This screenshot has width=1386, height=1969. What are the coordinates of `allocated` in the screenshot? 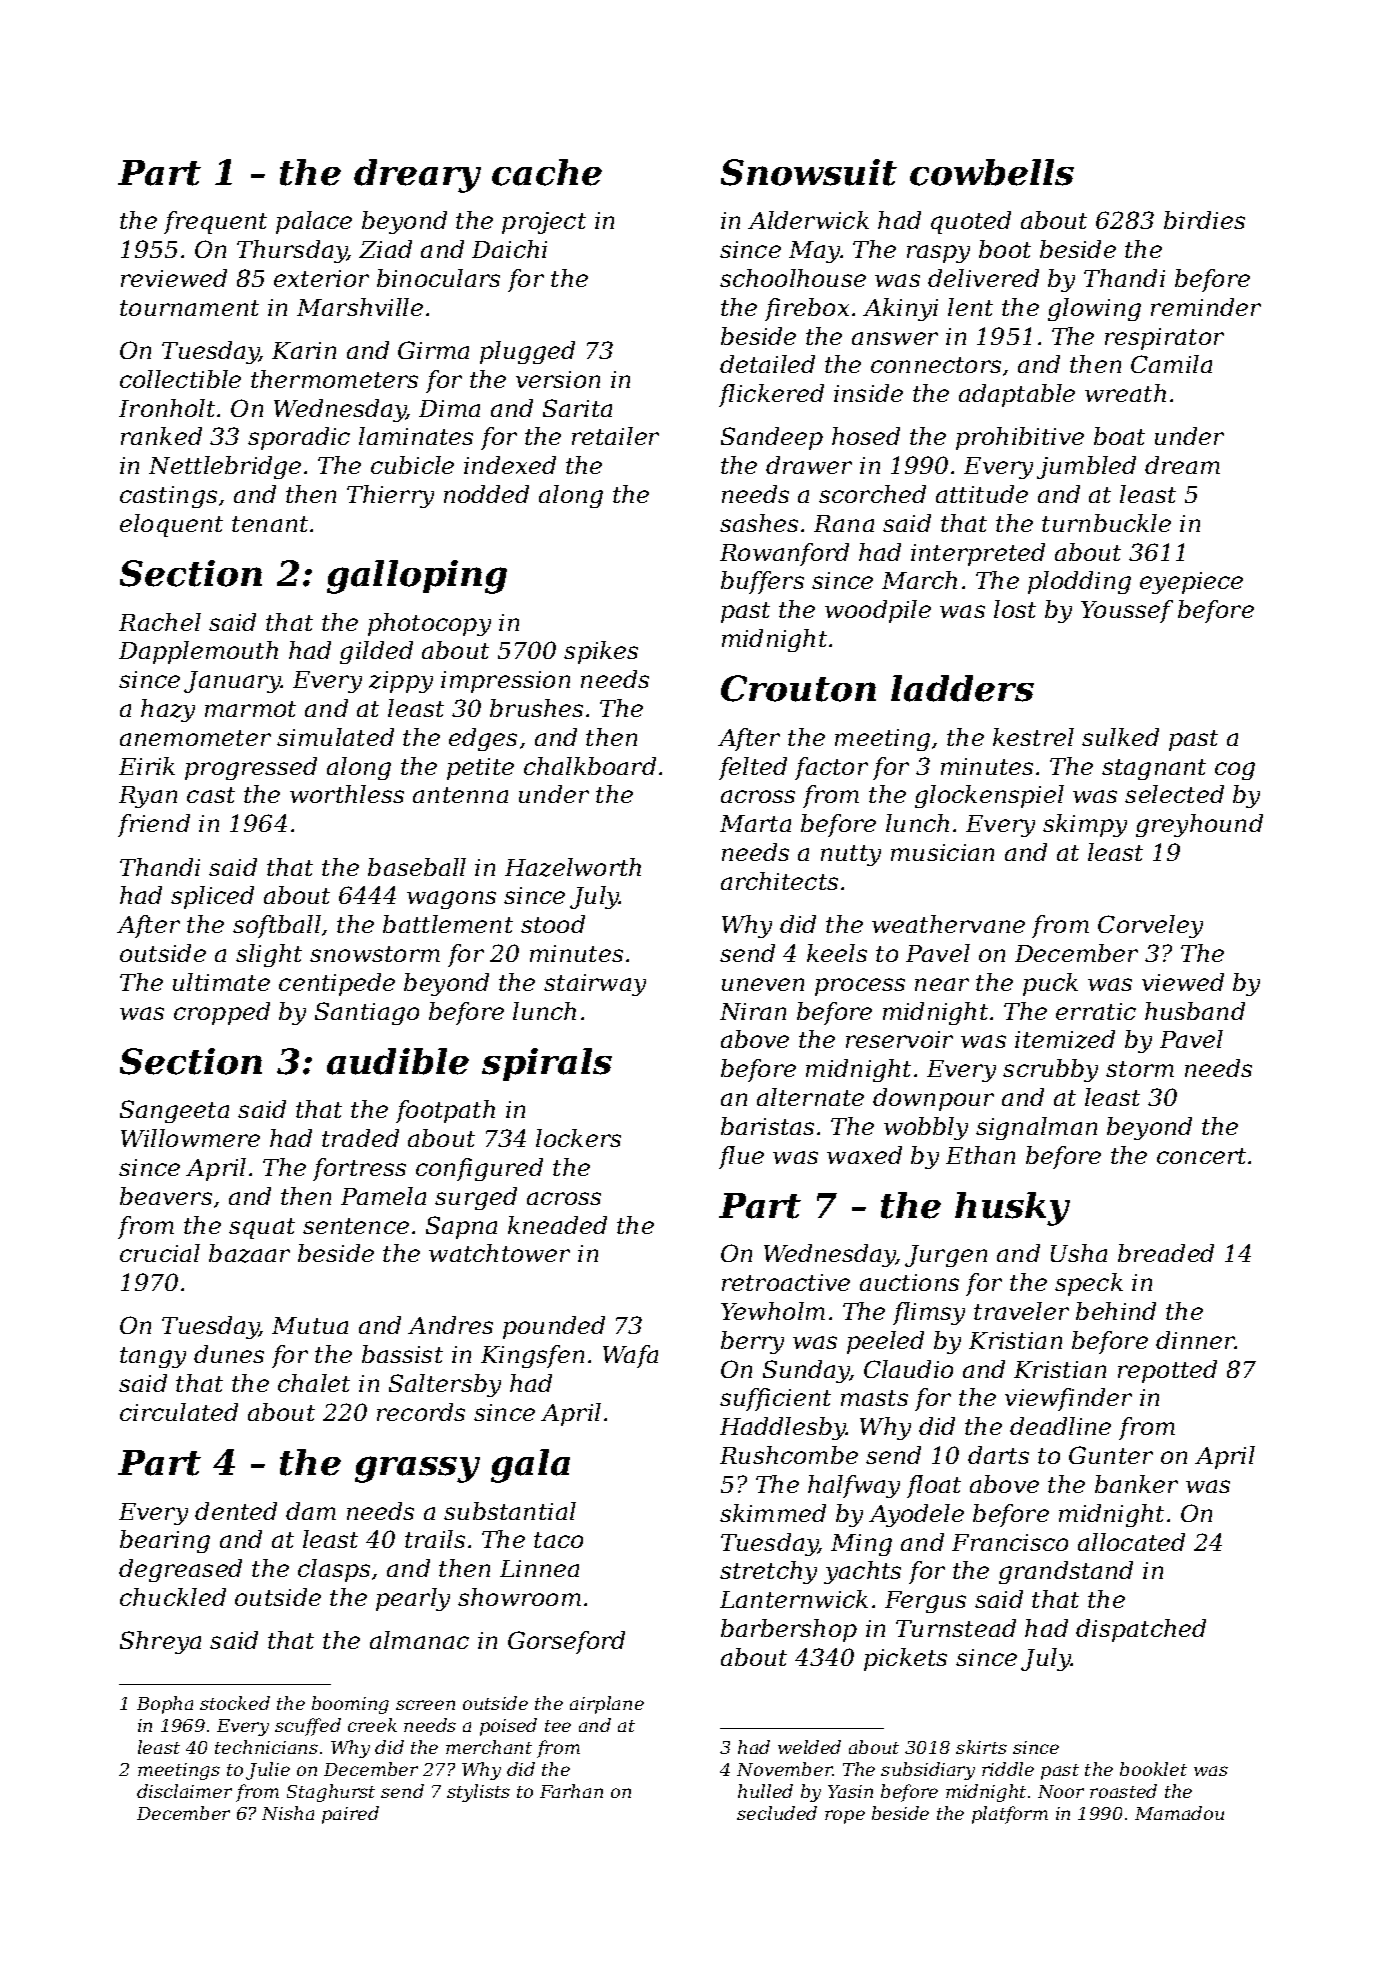 It's located at (1131, 1542).
